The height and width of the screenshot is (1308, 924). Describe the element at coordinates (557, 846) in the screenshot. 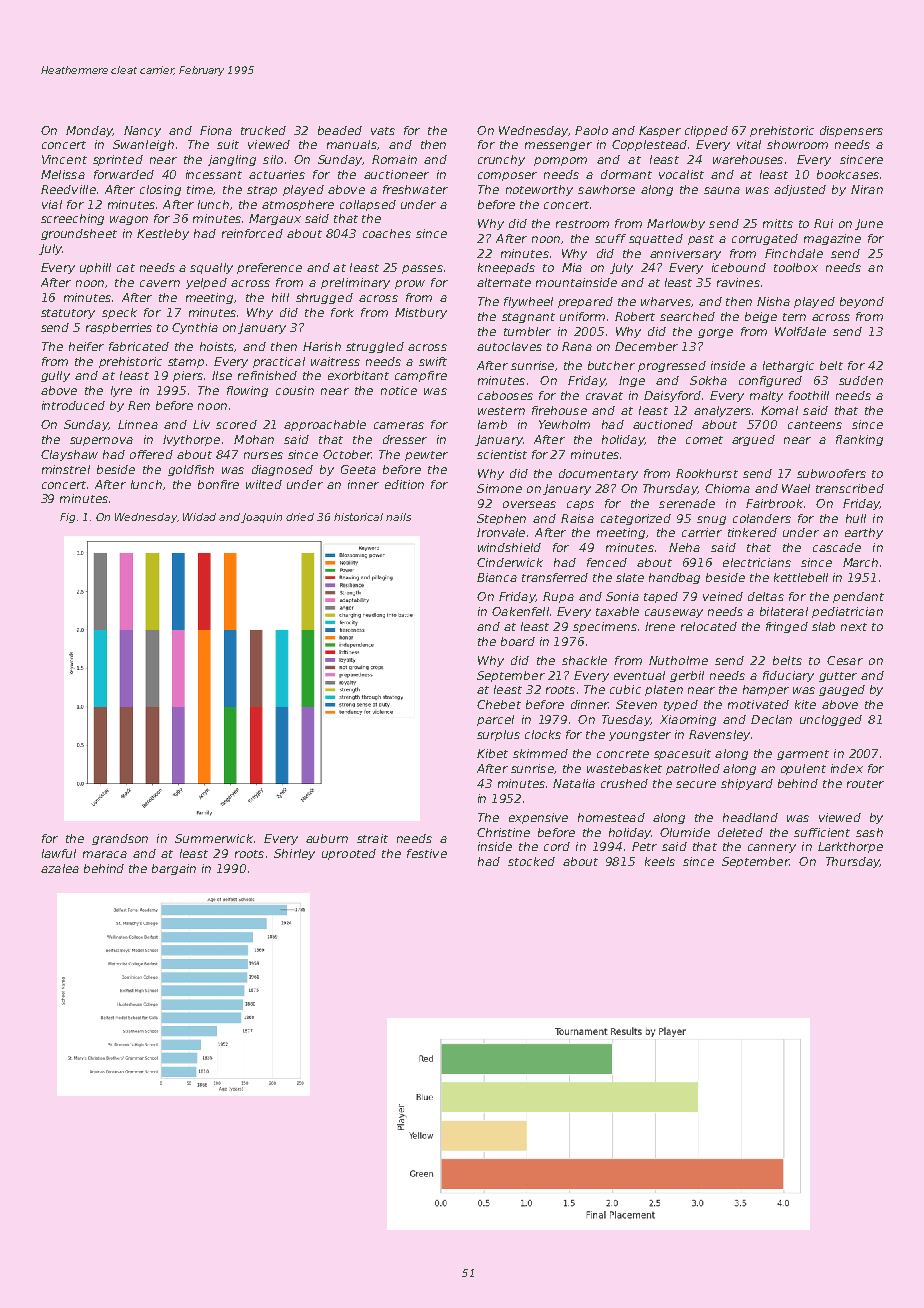

I see `cord` at that location.
